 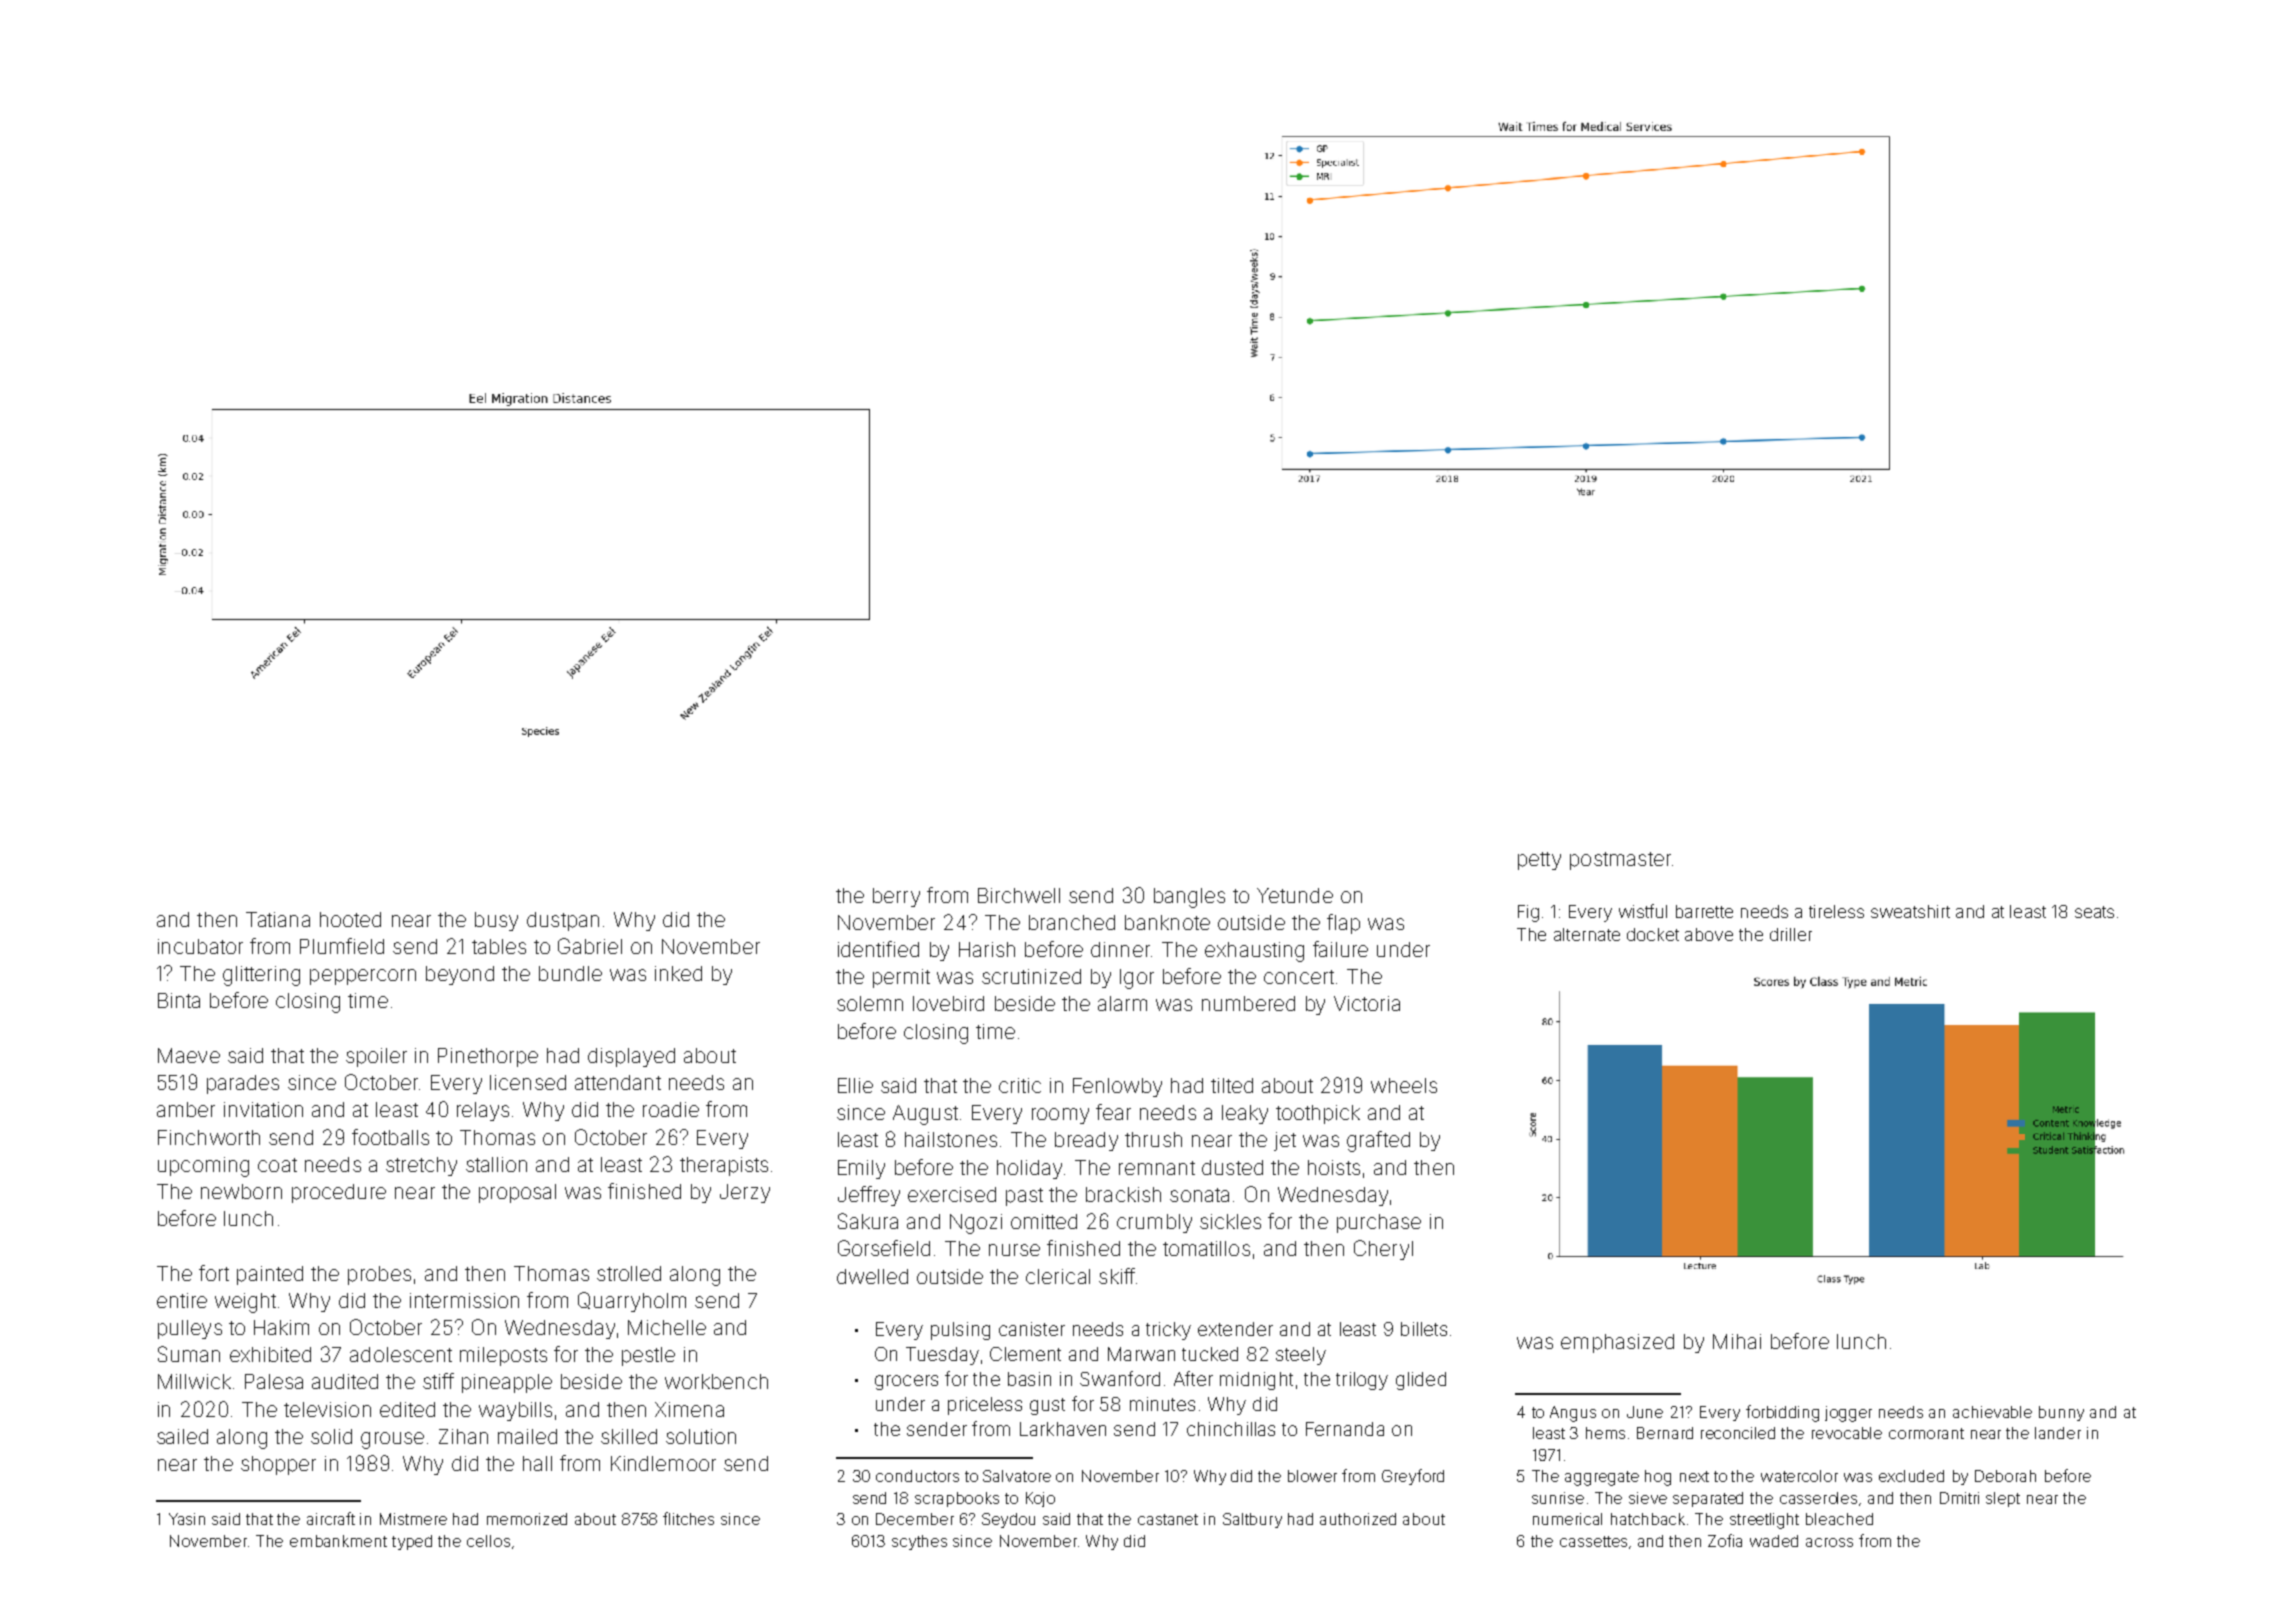 What do you see at coordinates (2005, 1476) in the screenshot?
I see `Deborah` at bounding box center [2005, 1476].
